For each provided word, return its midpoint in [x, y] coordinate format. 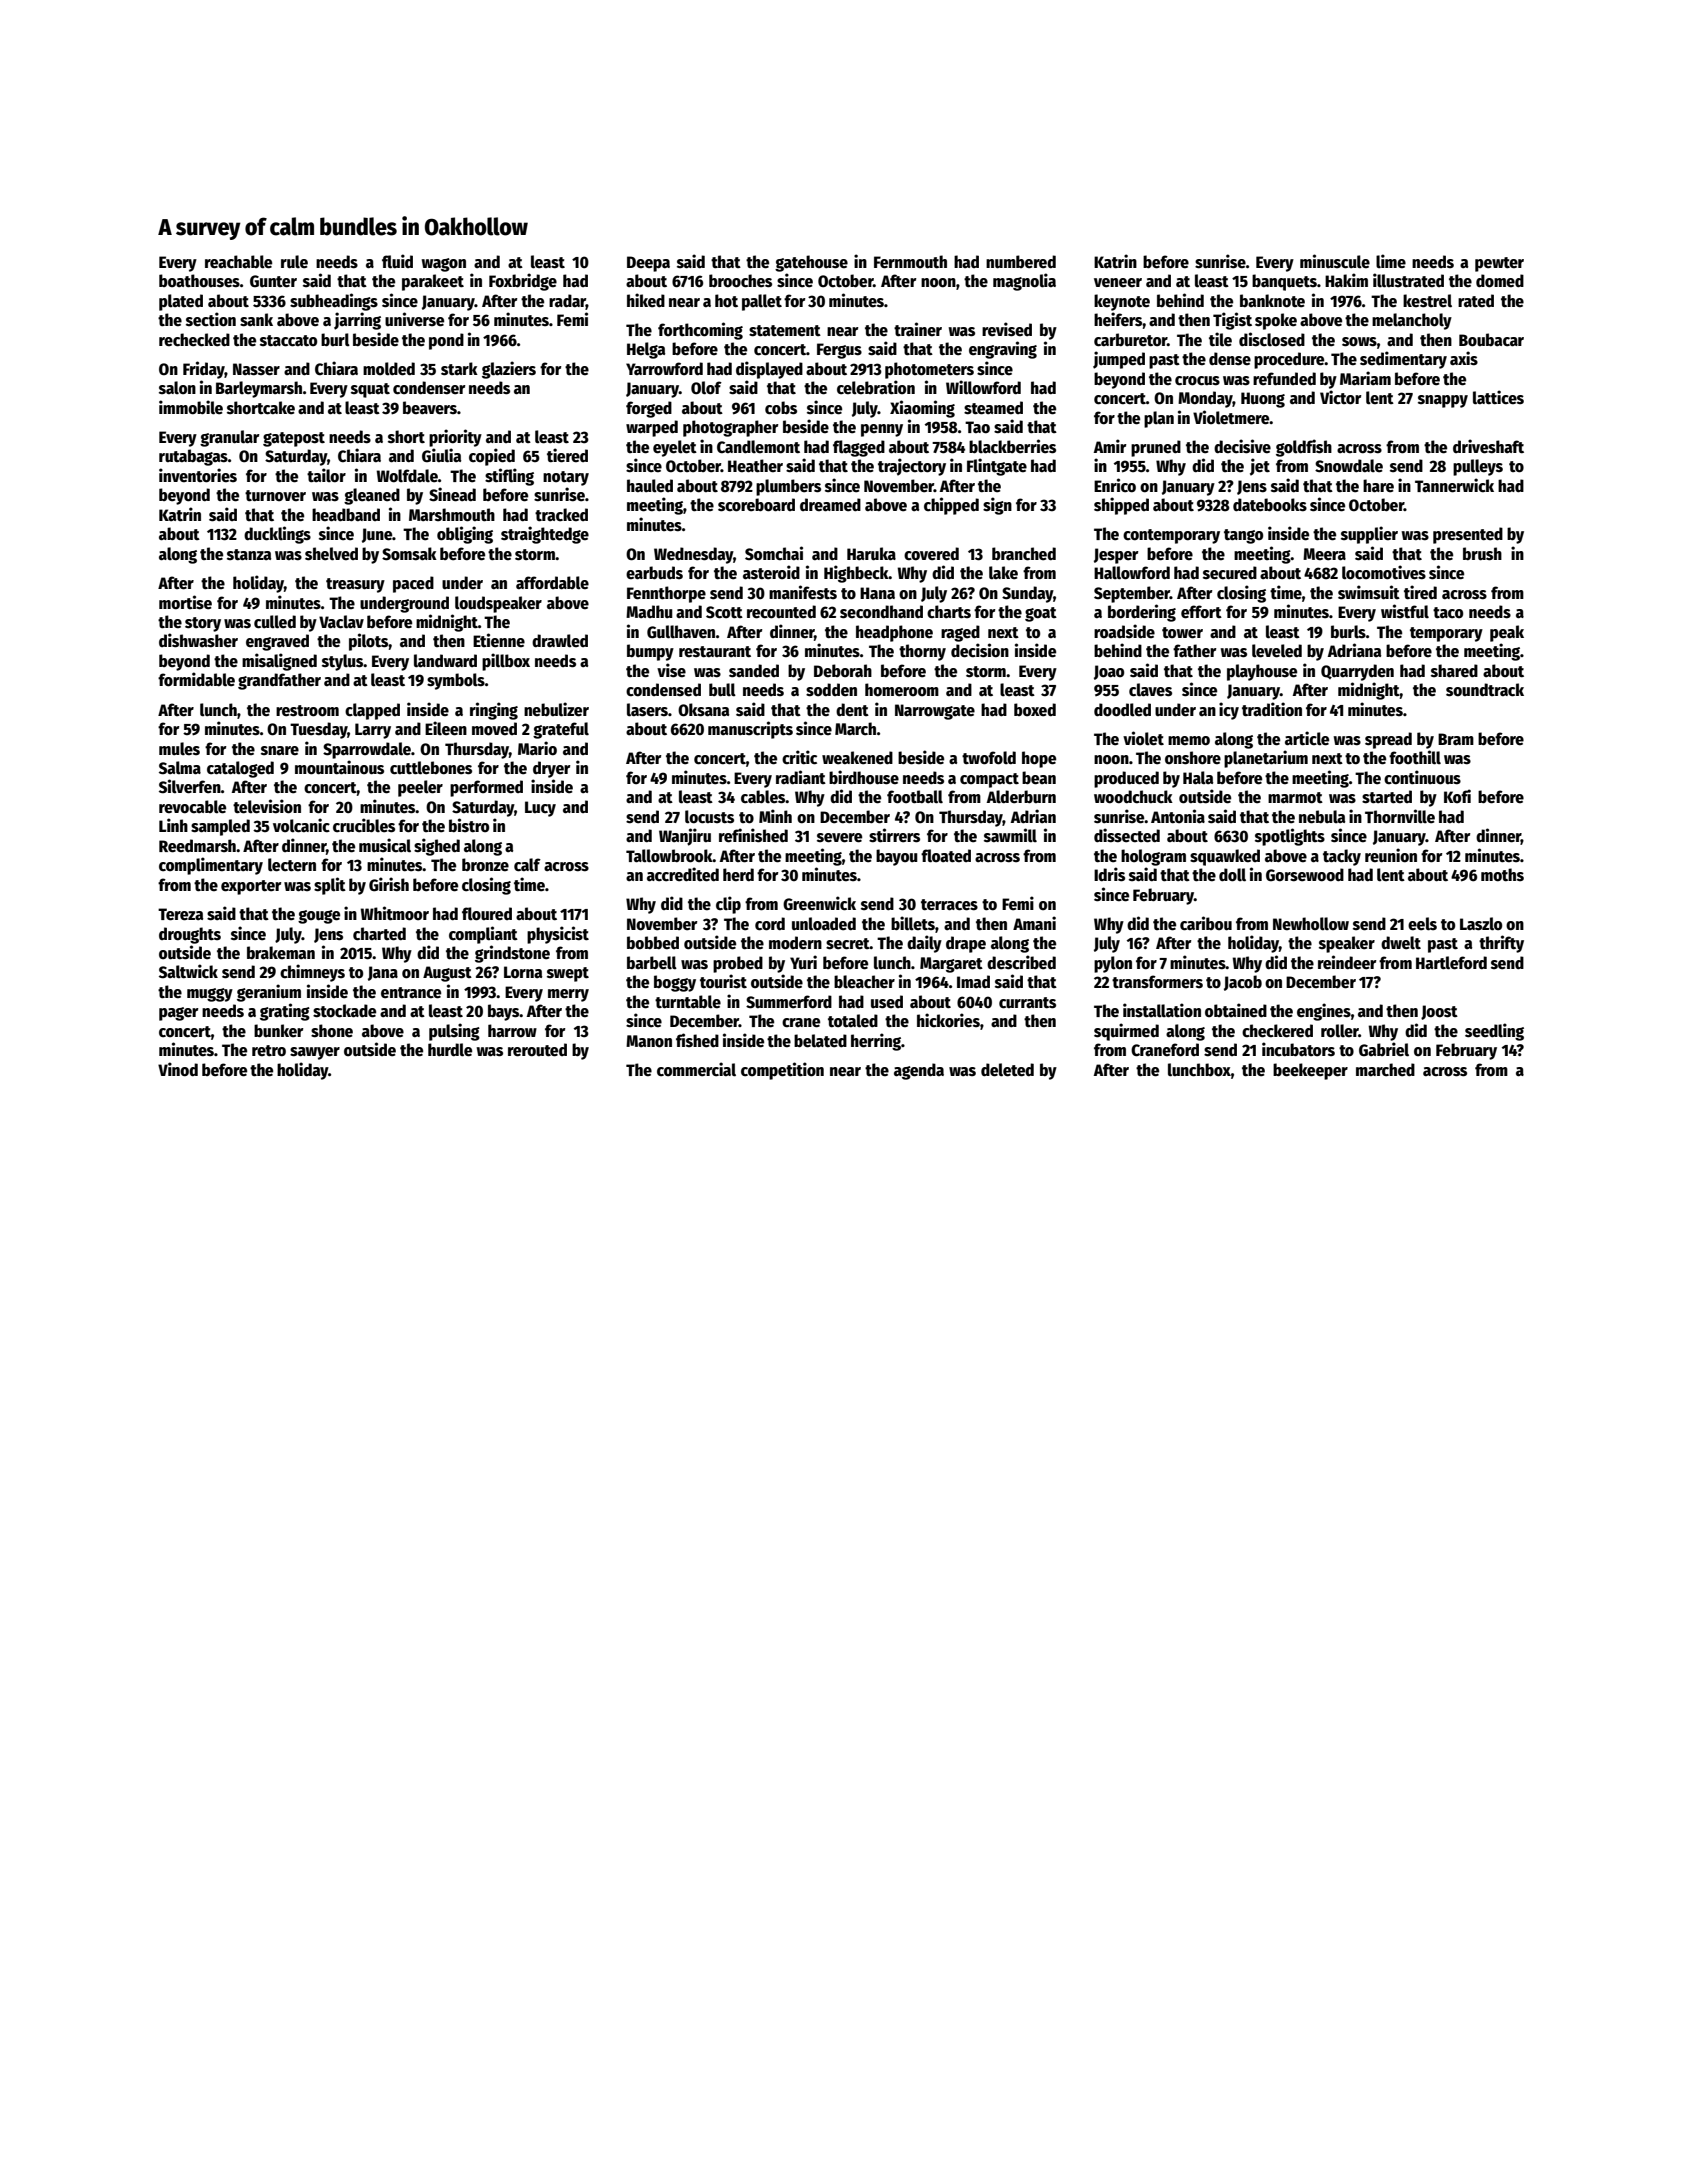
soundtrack [1485, 690]
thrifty [1501, 944]
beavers [430, 408]
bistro [469, 825]
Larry [373, 731]
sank [256, 320]
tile [1220, 339]
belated [820, 1041]
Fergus [839, 351]
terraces [949, 905]
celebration [876, 387]
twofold [989, 758]
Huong [1263, 400]
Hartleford [1451, 963]
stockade [344, 1011]
